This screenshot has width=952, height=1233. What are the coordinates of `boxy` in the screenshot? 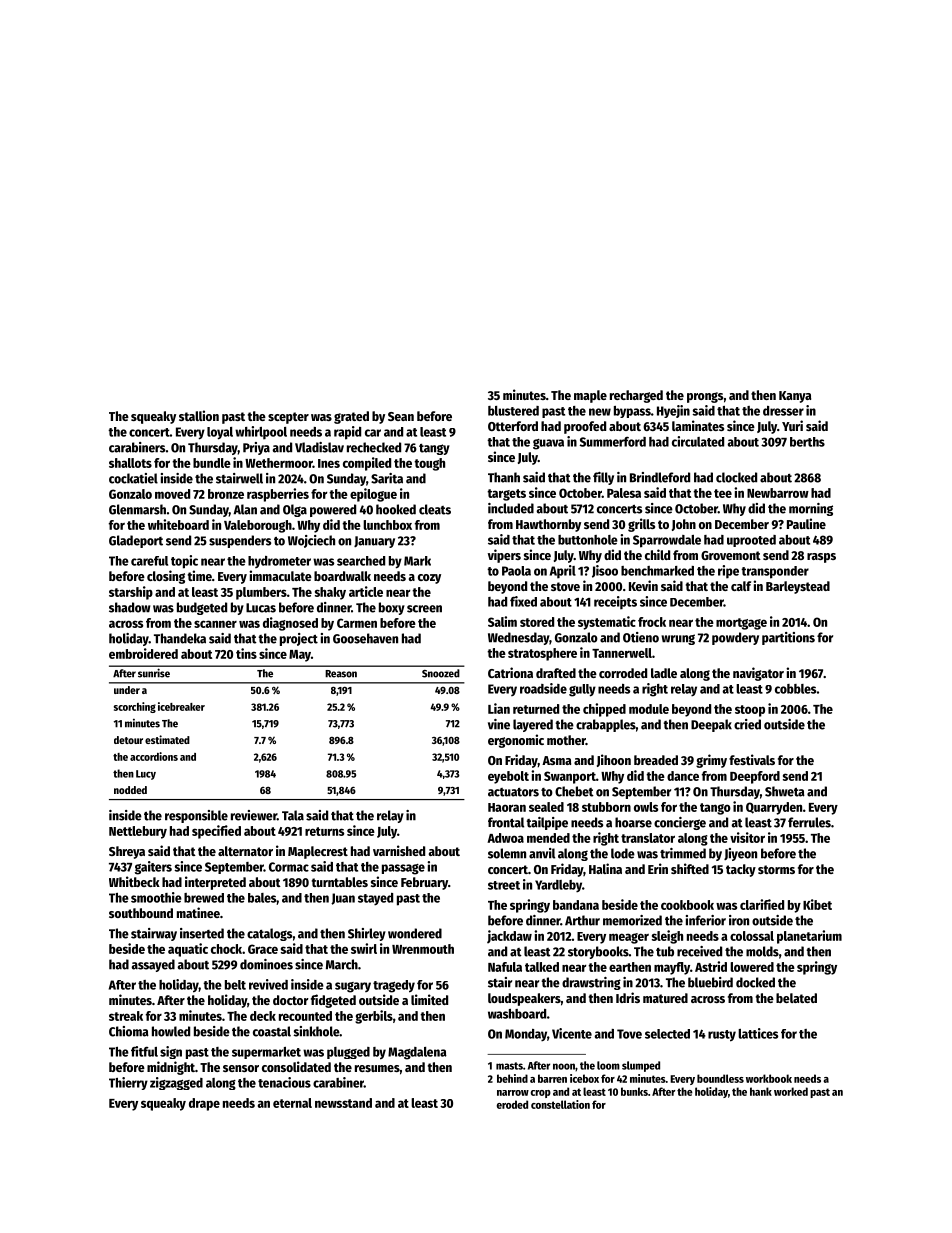 It's located at (392, 608).
